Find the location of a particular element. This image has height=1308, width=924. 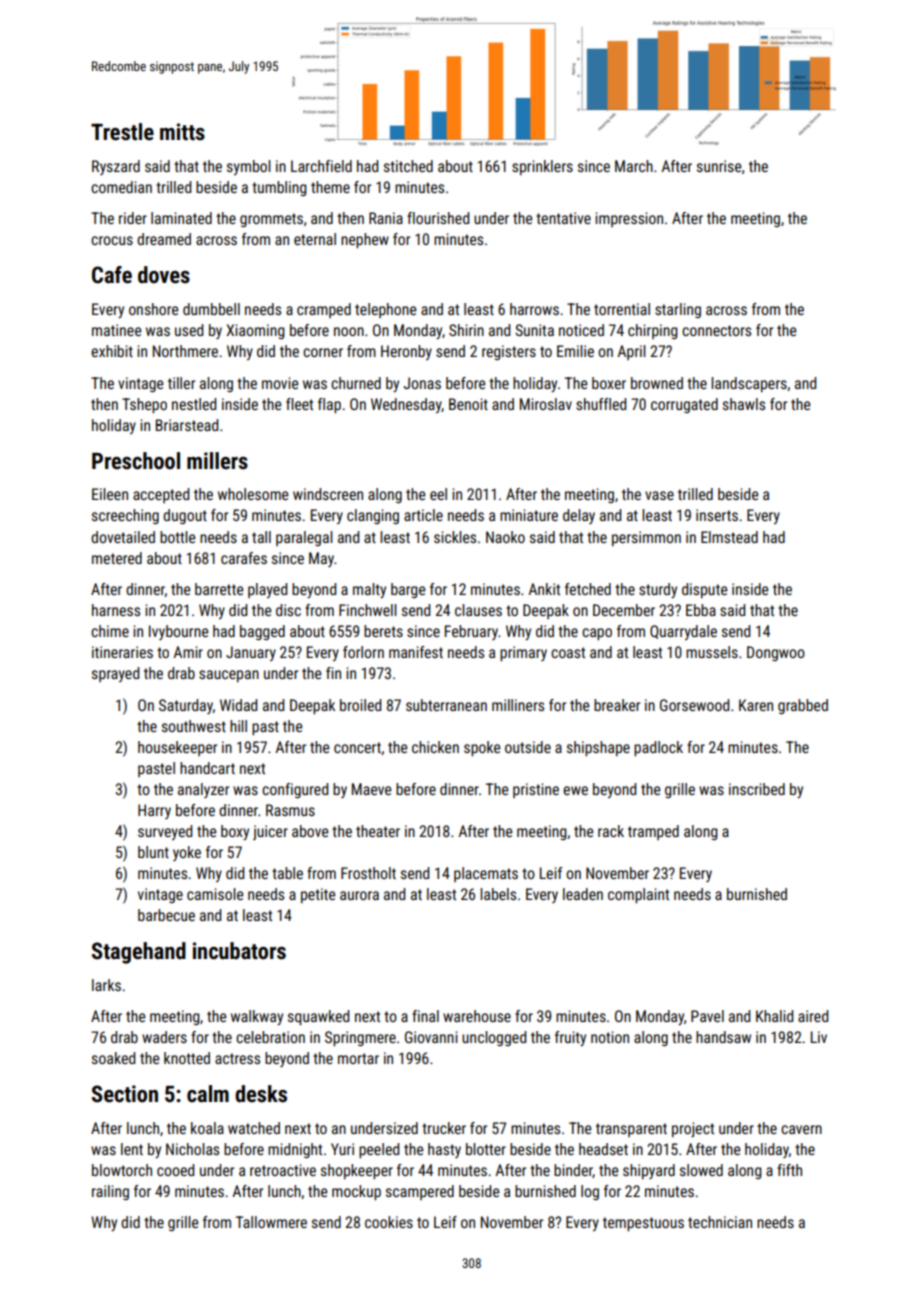

dugout is located at coordinates (185, 516).
